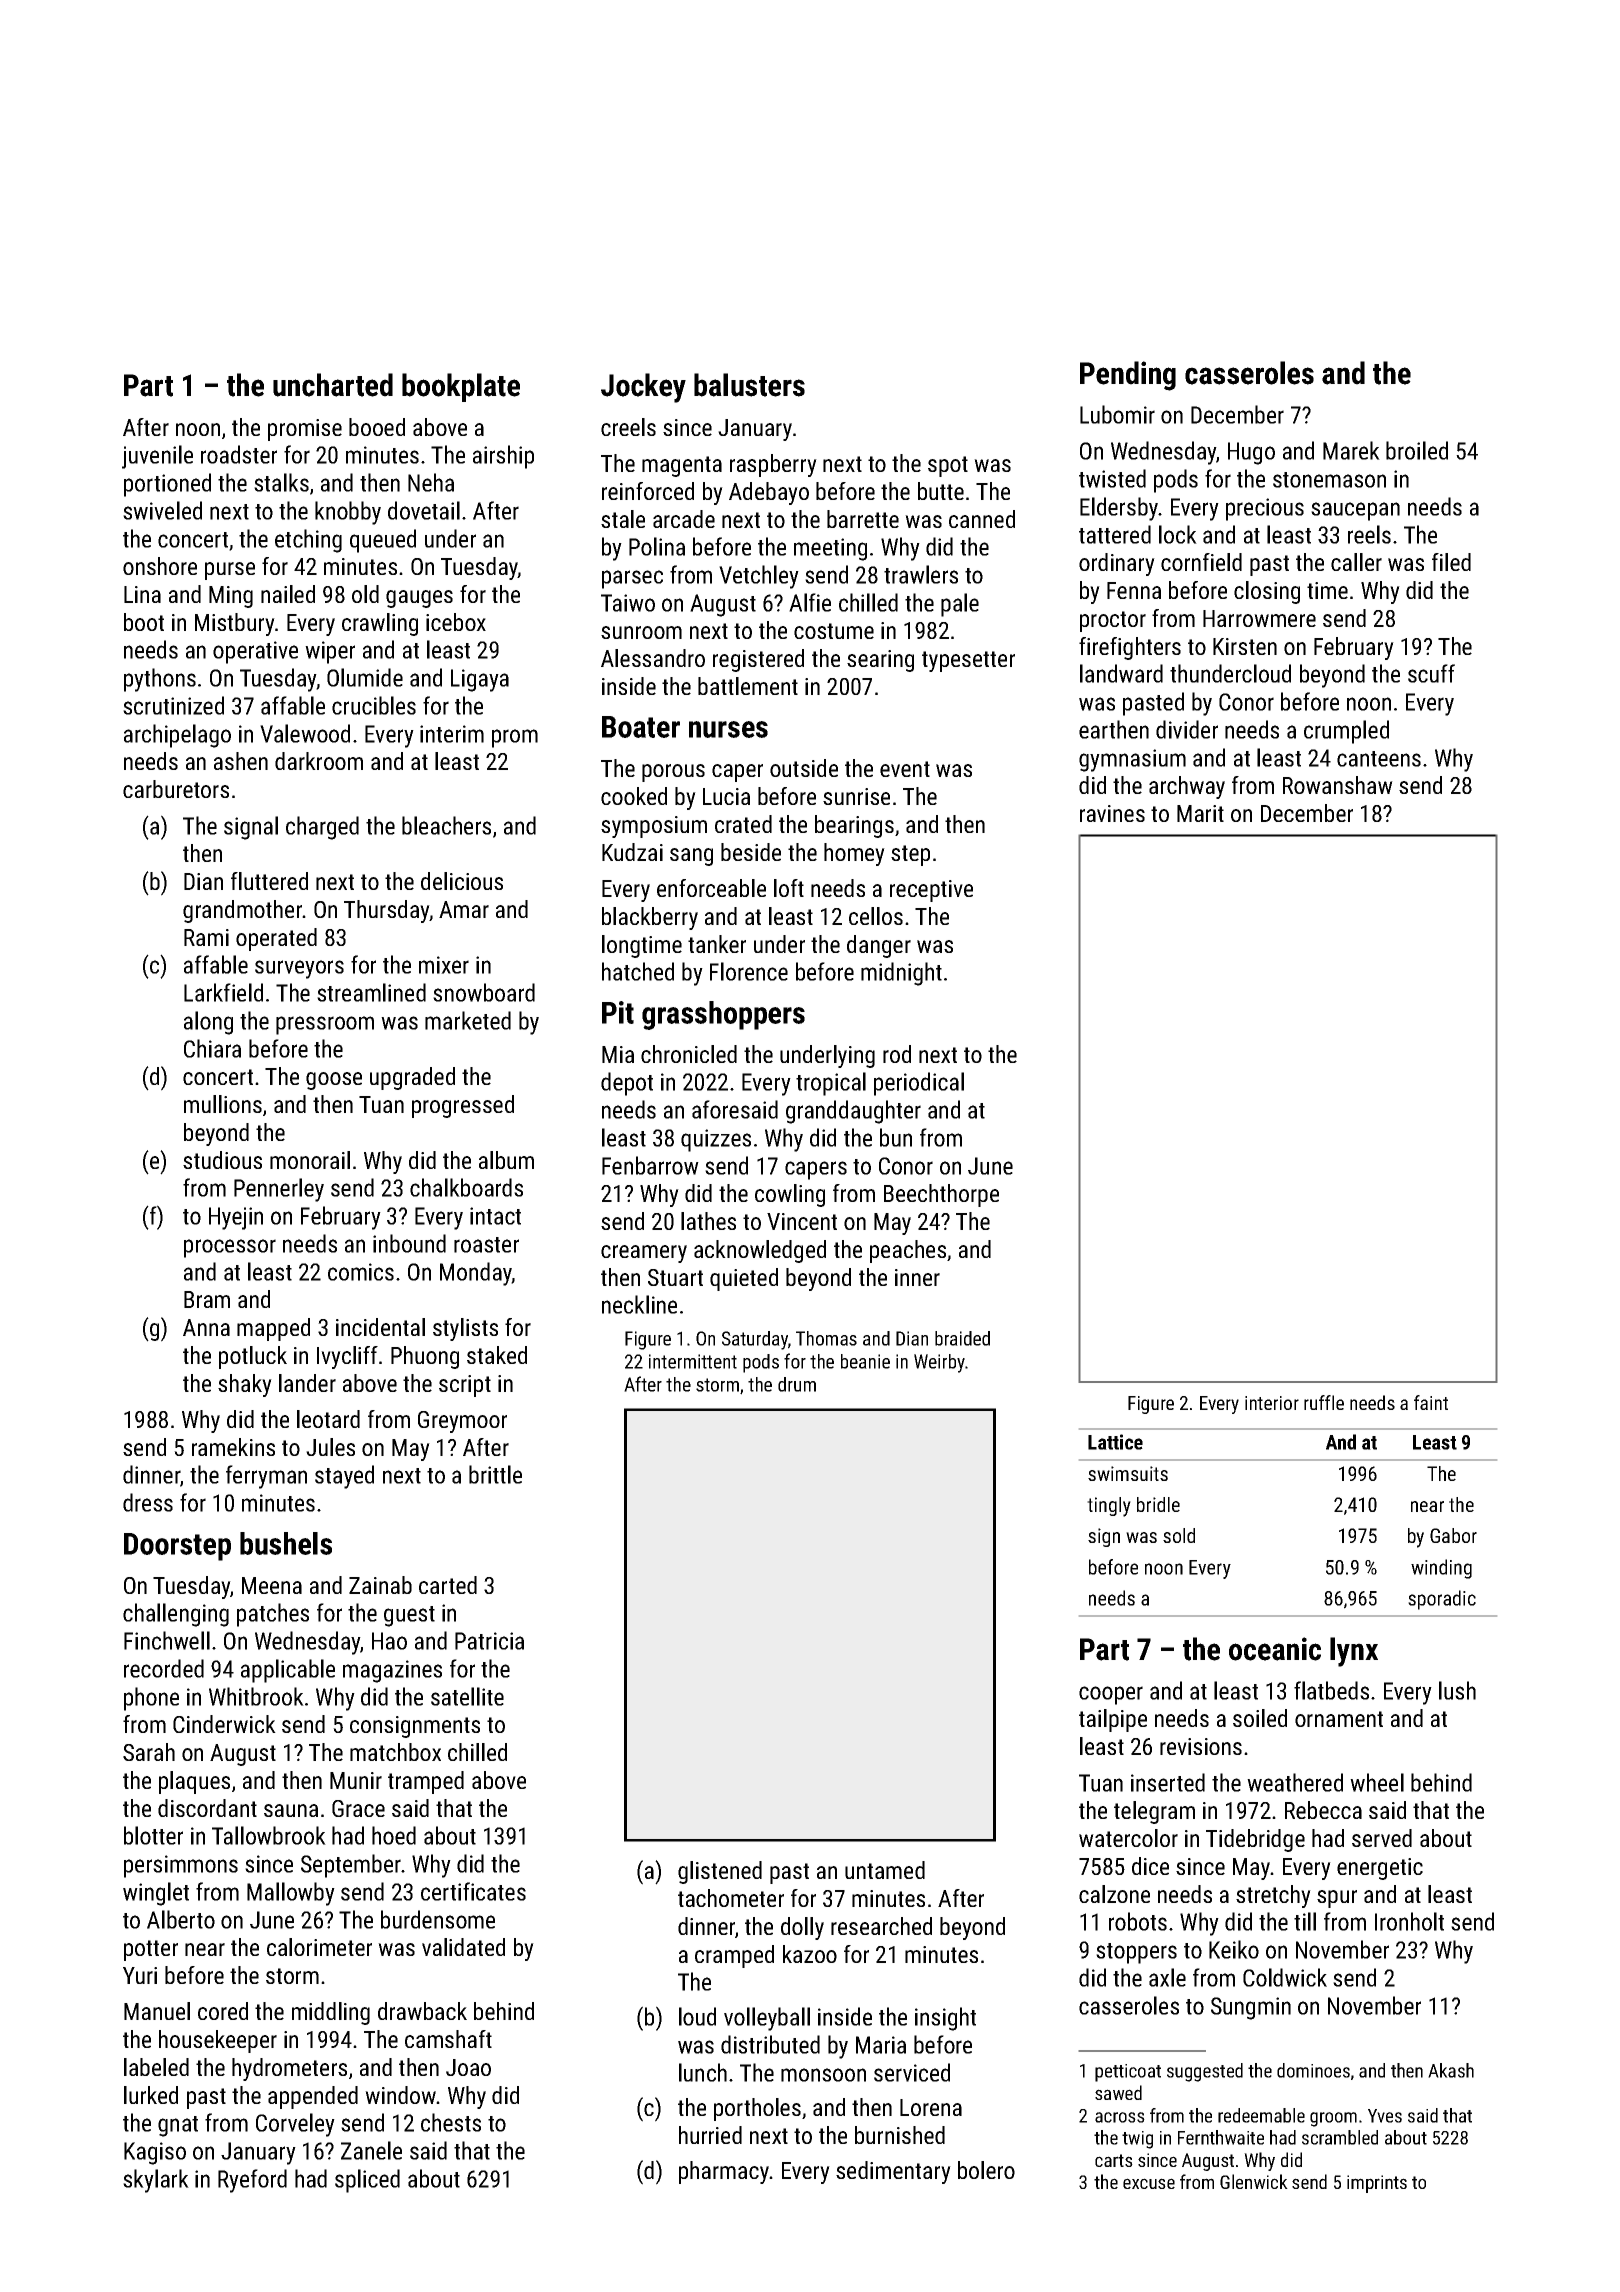  I want to click on canned, so click(982, 519).
